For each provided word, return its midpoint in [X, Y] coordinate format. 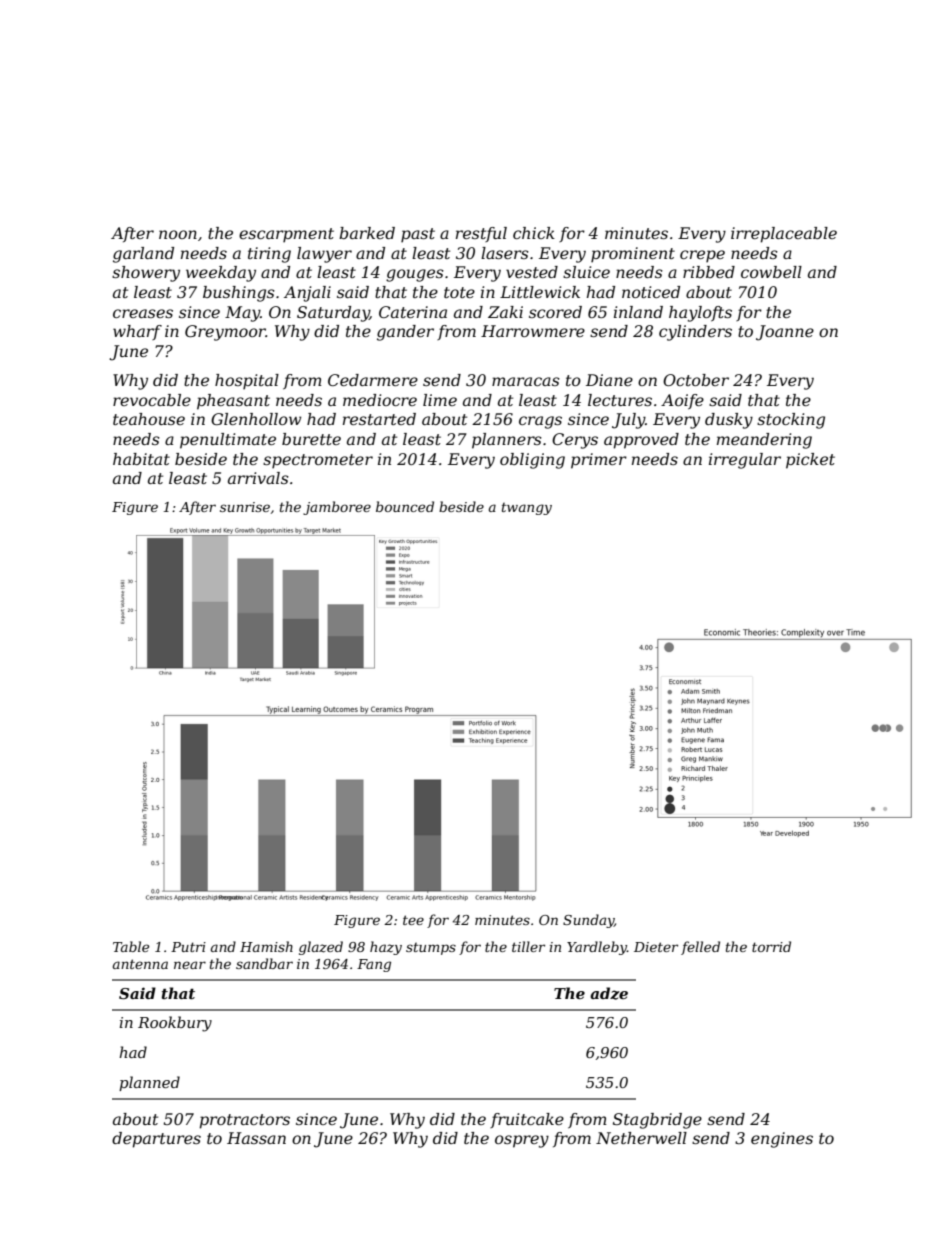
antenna [140, 964]
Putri [188, 947]
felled [700, 948]
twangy [527, 509]
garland [143, 255]
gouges [415, 275]
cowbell [771, 272]
